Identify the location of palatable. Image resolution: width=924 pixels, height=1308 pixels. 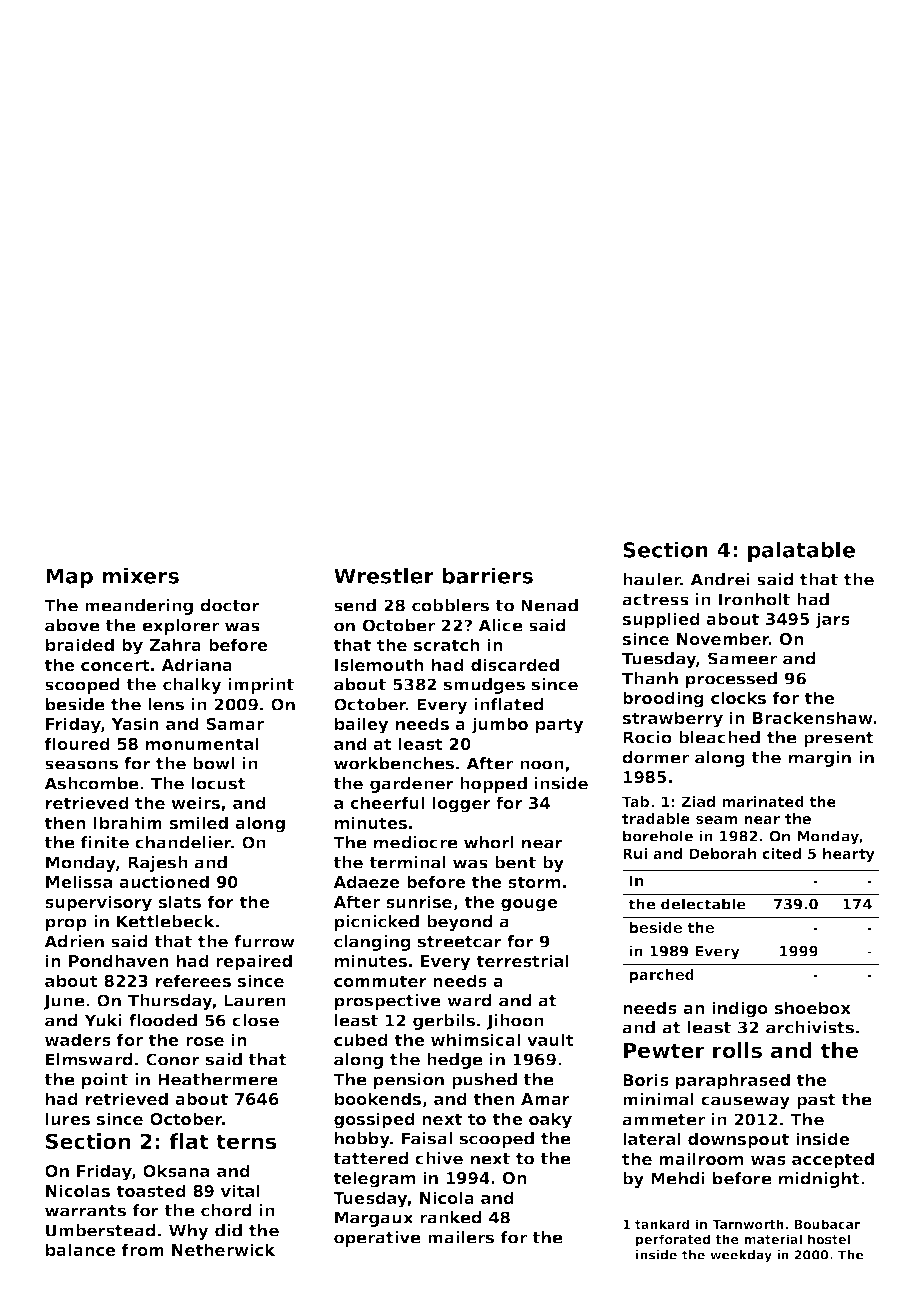
(801, 551).
